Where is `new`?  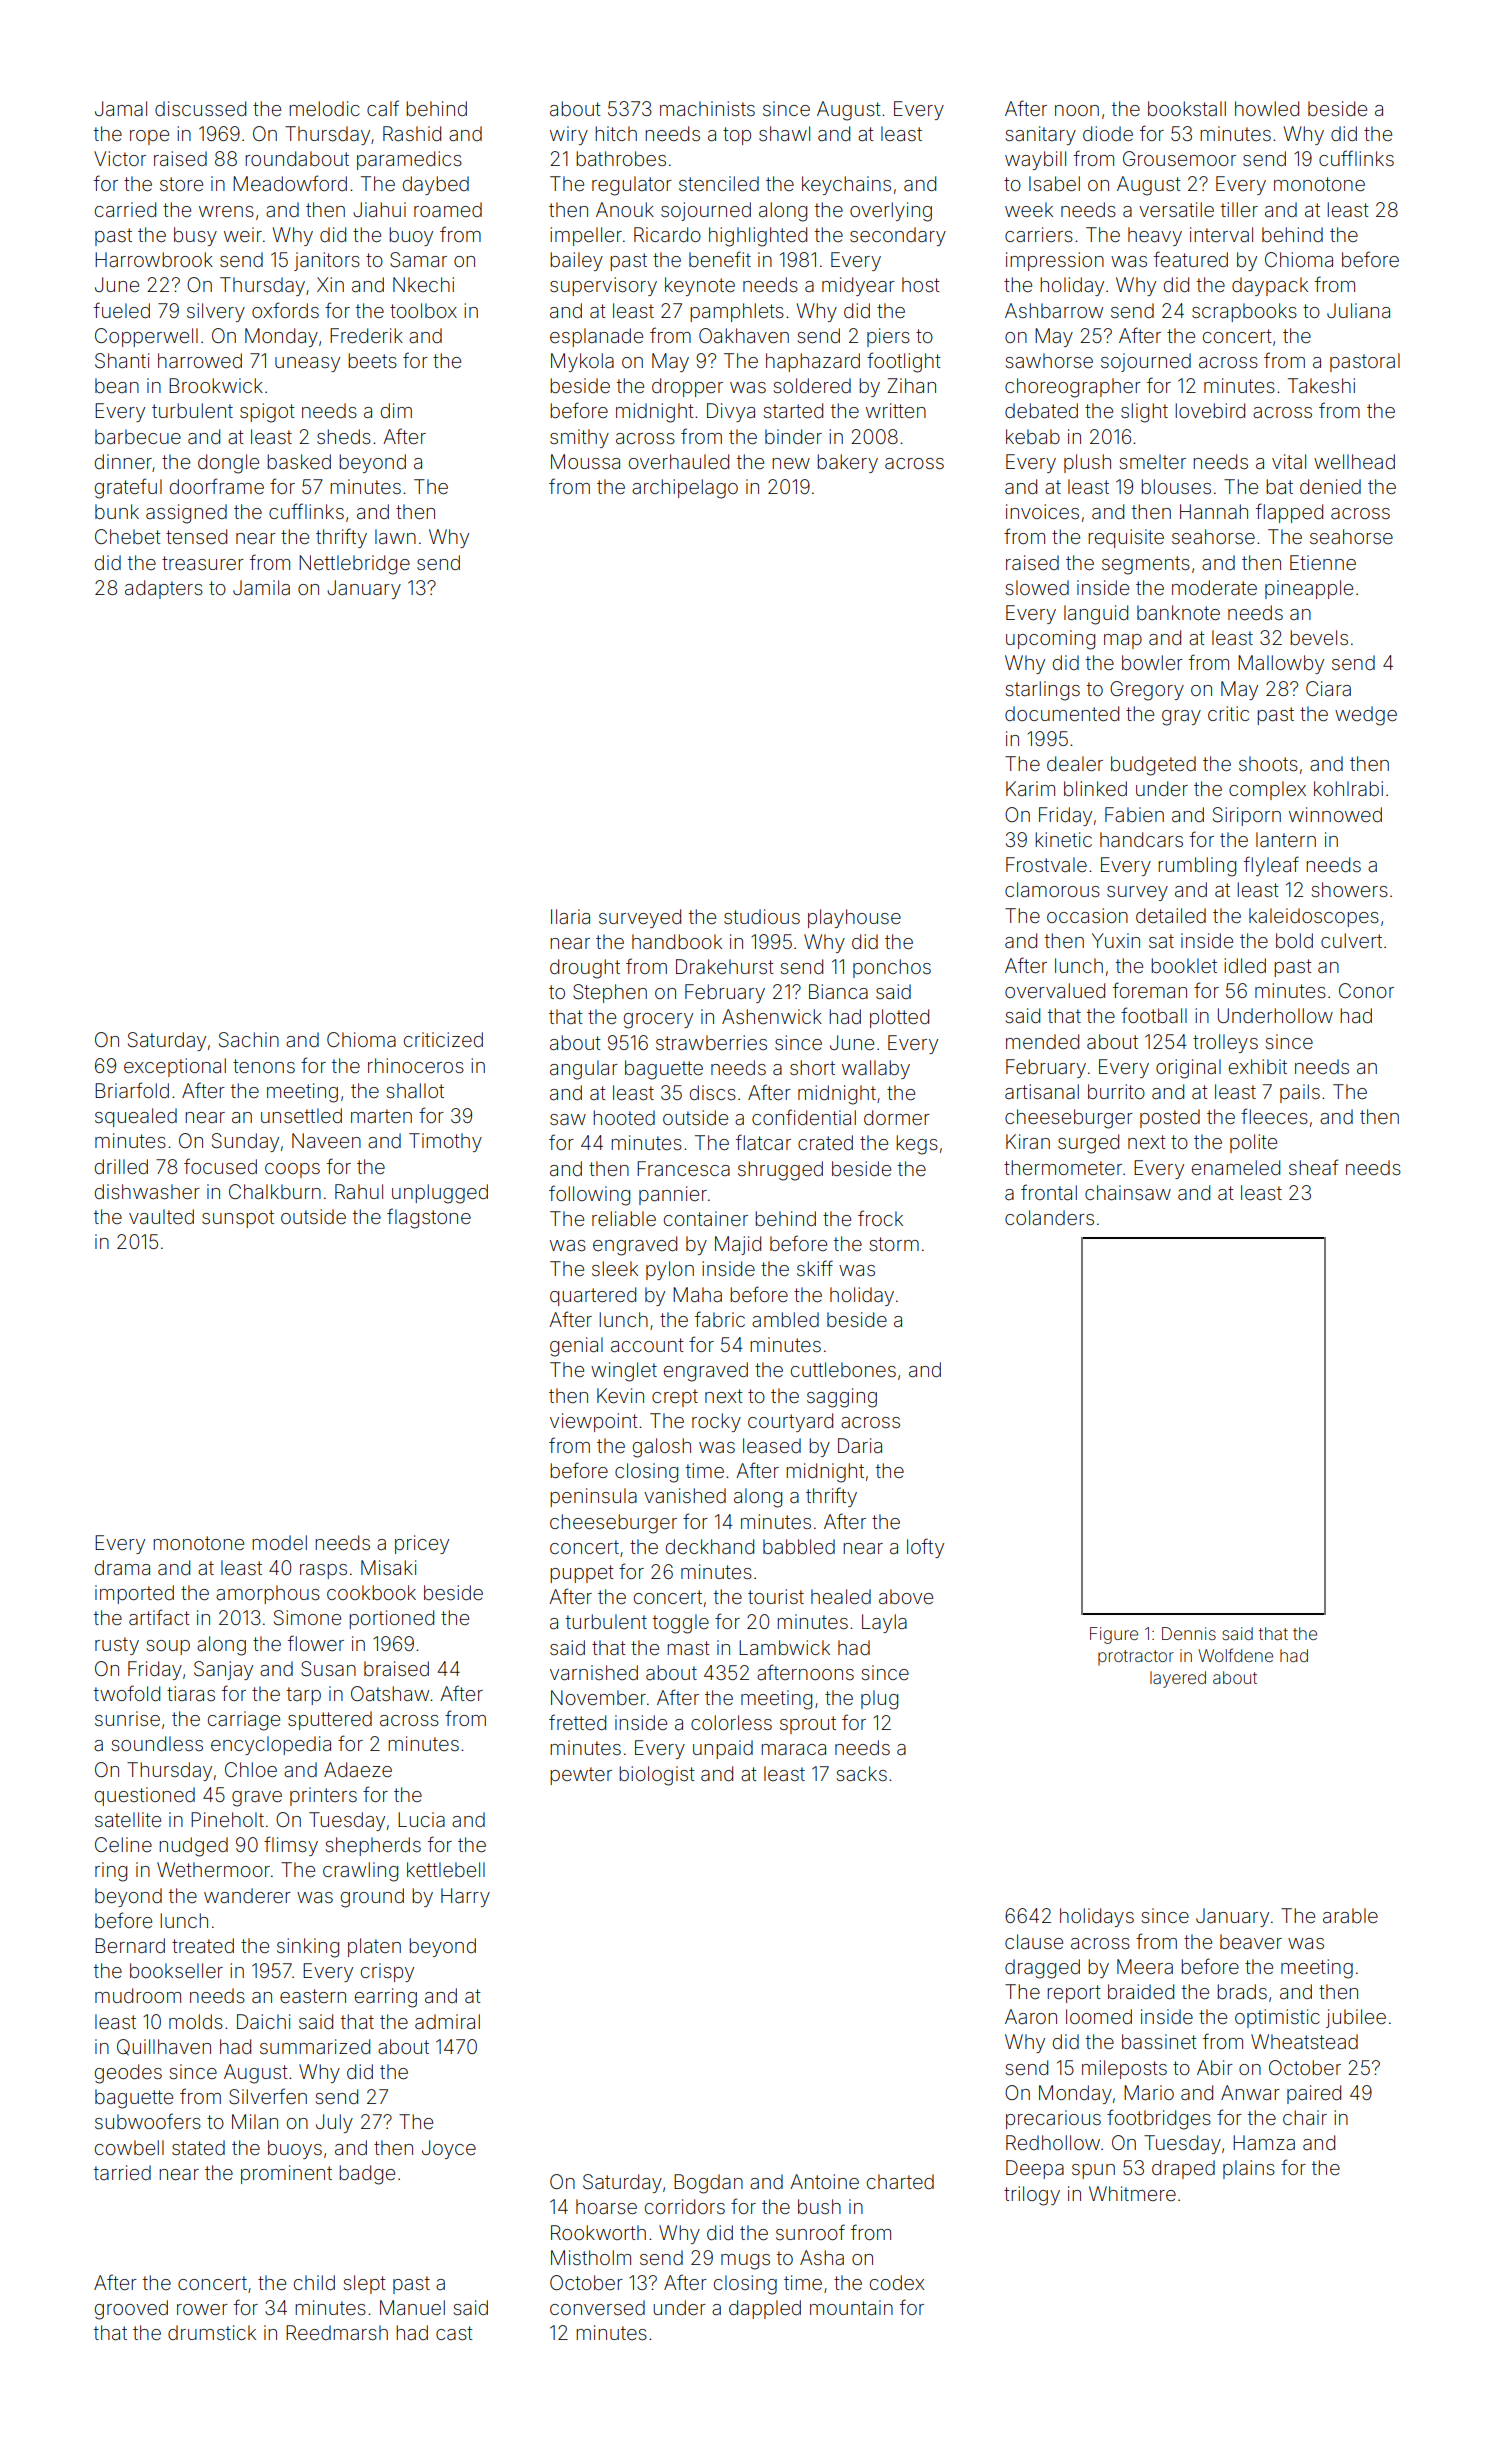
new is located at coordinates (791, 463).
